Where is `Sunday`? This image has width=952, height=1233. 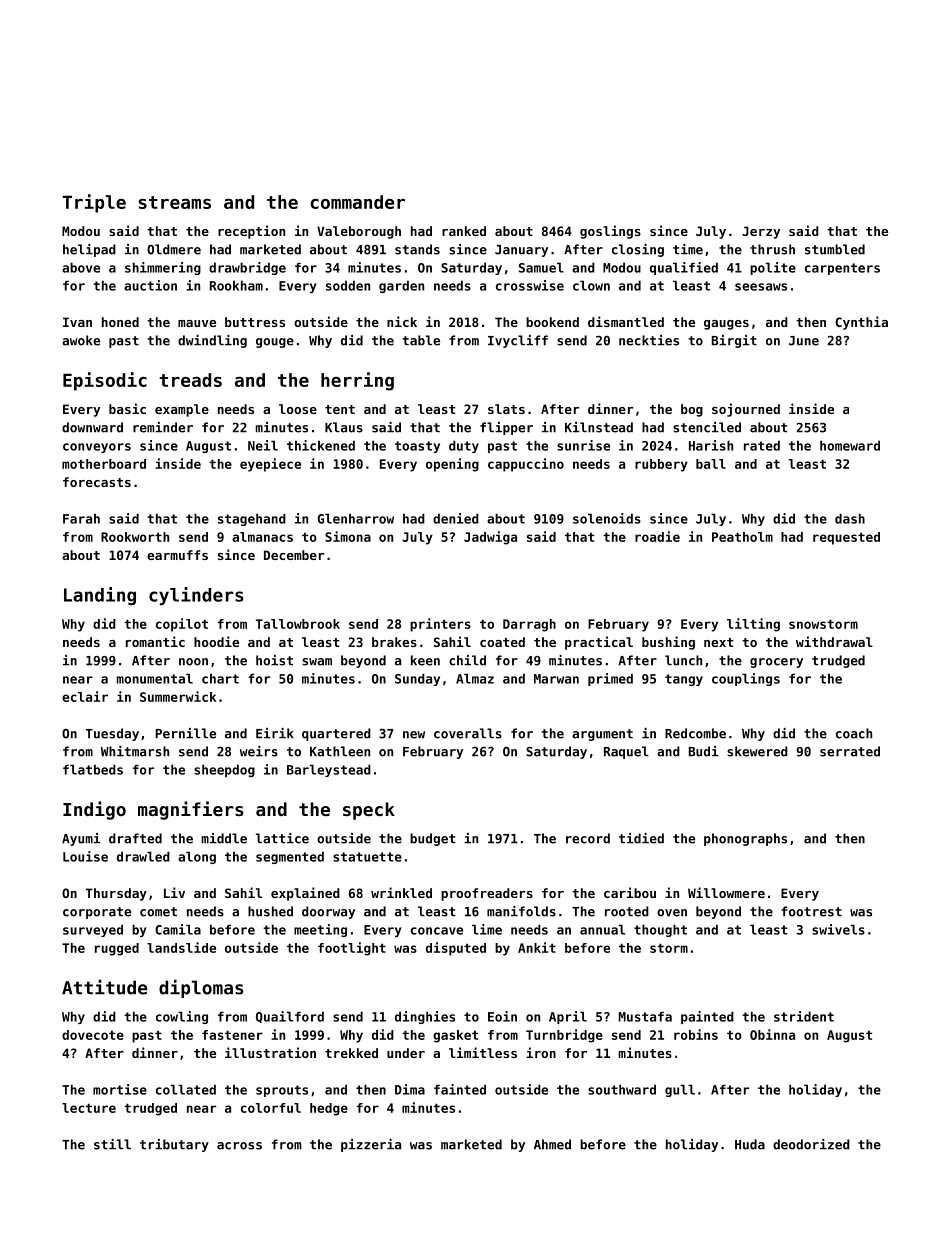
Sunday is located at coordinates (417, 679).
